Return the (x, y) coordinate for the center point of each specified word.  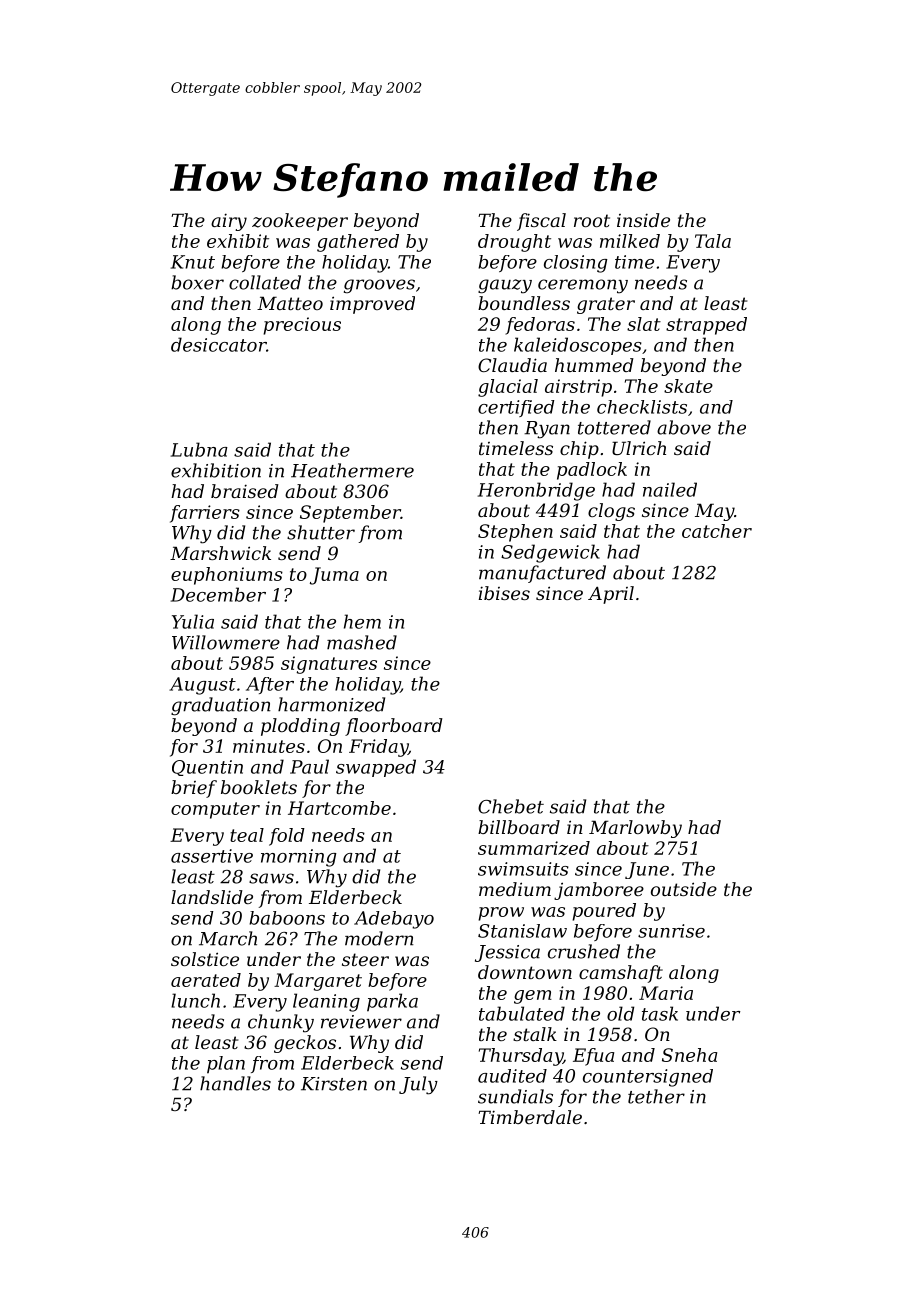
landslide (212, 897)
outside (684, 889)
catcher (717, 531)
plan (226, 1065)
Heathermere (352, 470)
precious (302, 326)
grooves (379, 286)
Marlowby (635, 829)
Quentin (207, 768)
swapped (376, 768)
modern (379, 938)
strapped (706, 326)
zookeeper (300, 222)
